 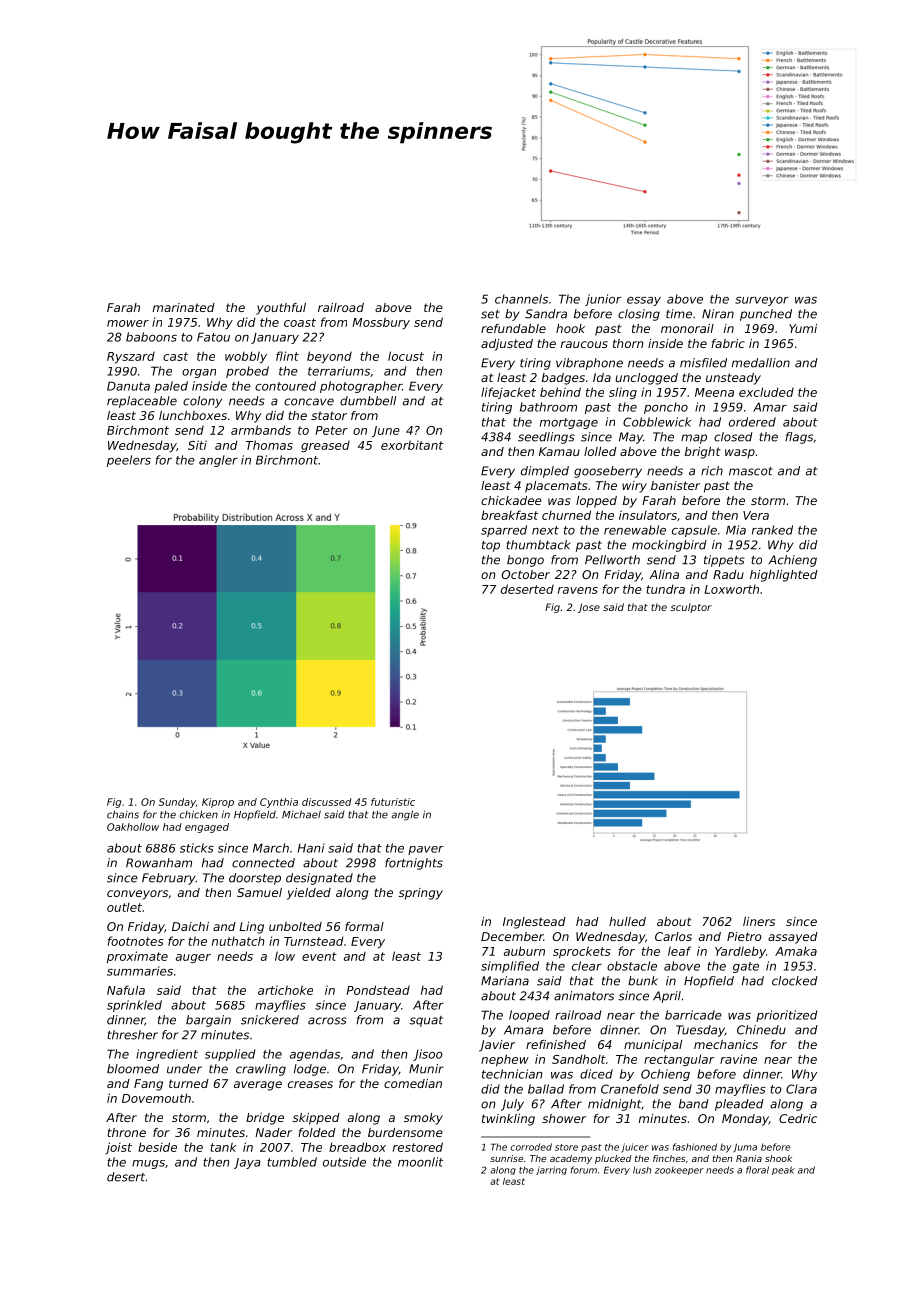 What do you see at coordinates (491, 546) in the screenshot?
I see `top` at bounding box center [491, 546].
